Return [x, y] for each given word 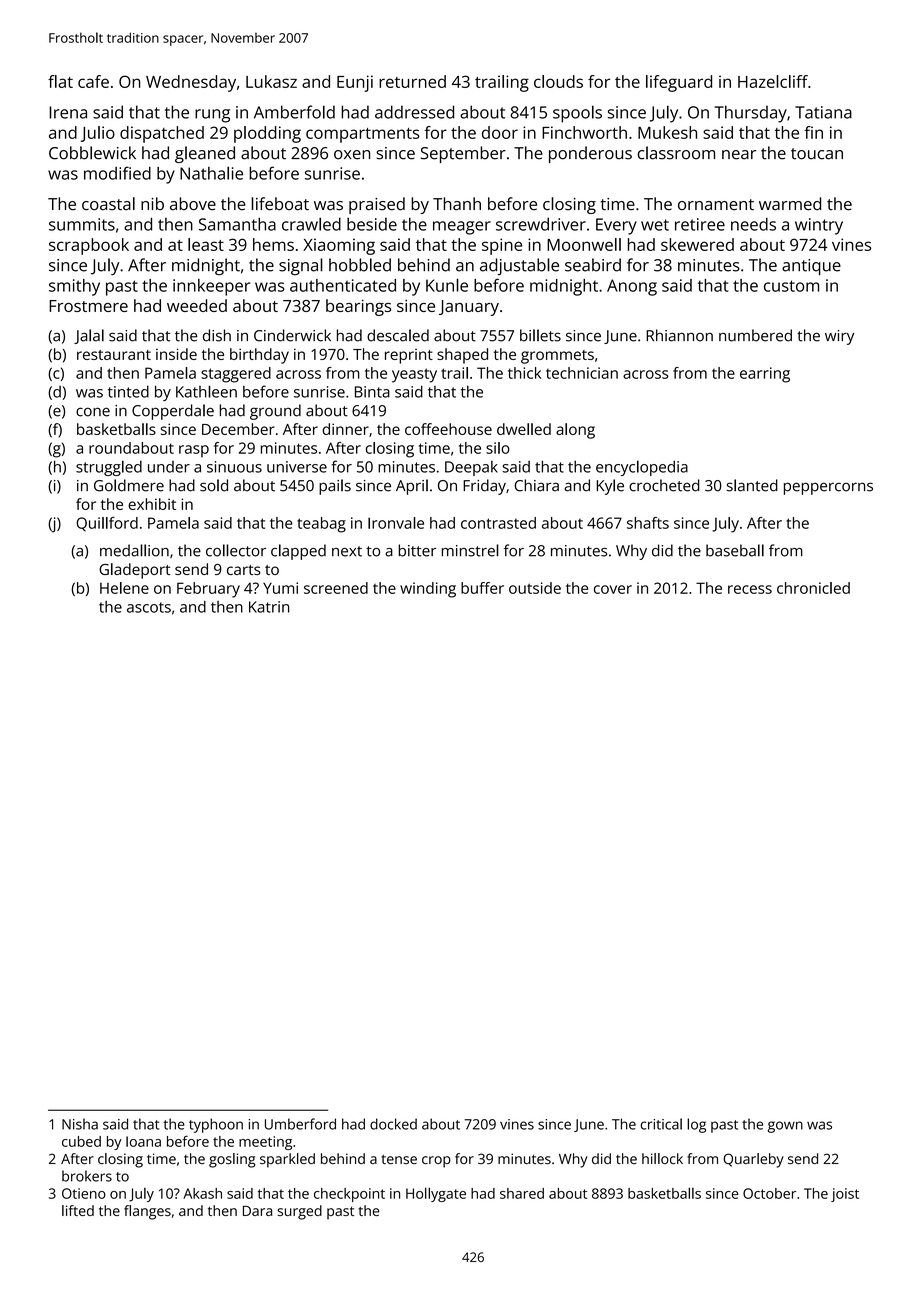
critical [661, 1124]
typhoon [216, 1125]
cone [93, 412]
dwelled [524, 429]
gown [785, 1127]
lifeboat [280, 204]
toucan [817, 154]
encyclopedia [642, 468]
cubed [81, 1141]
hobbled [360, 265]
